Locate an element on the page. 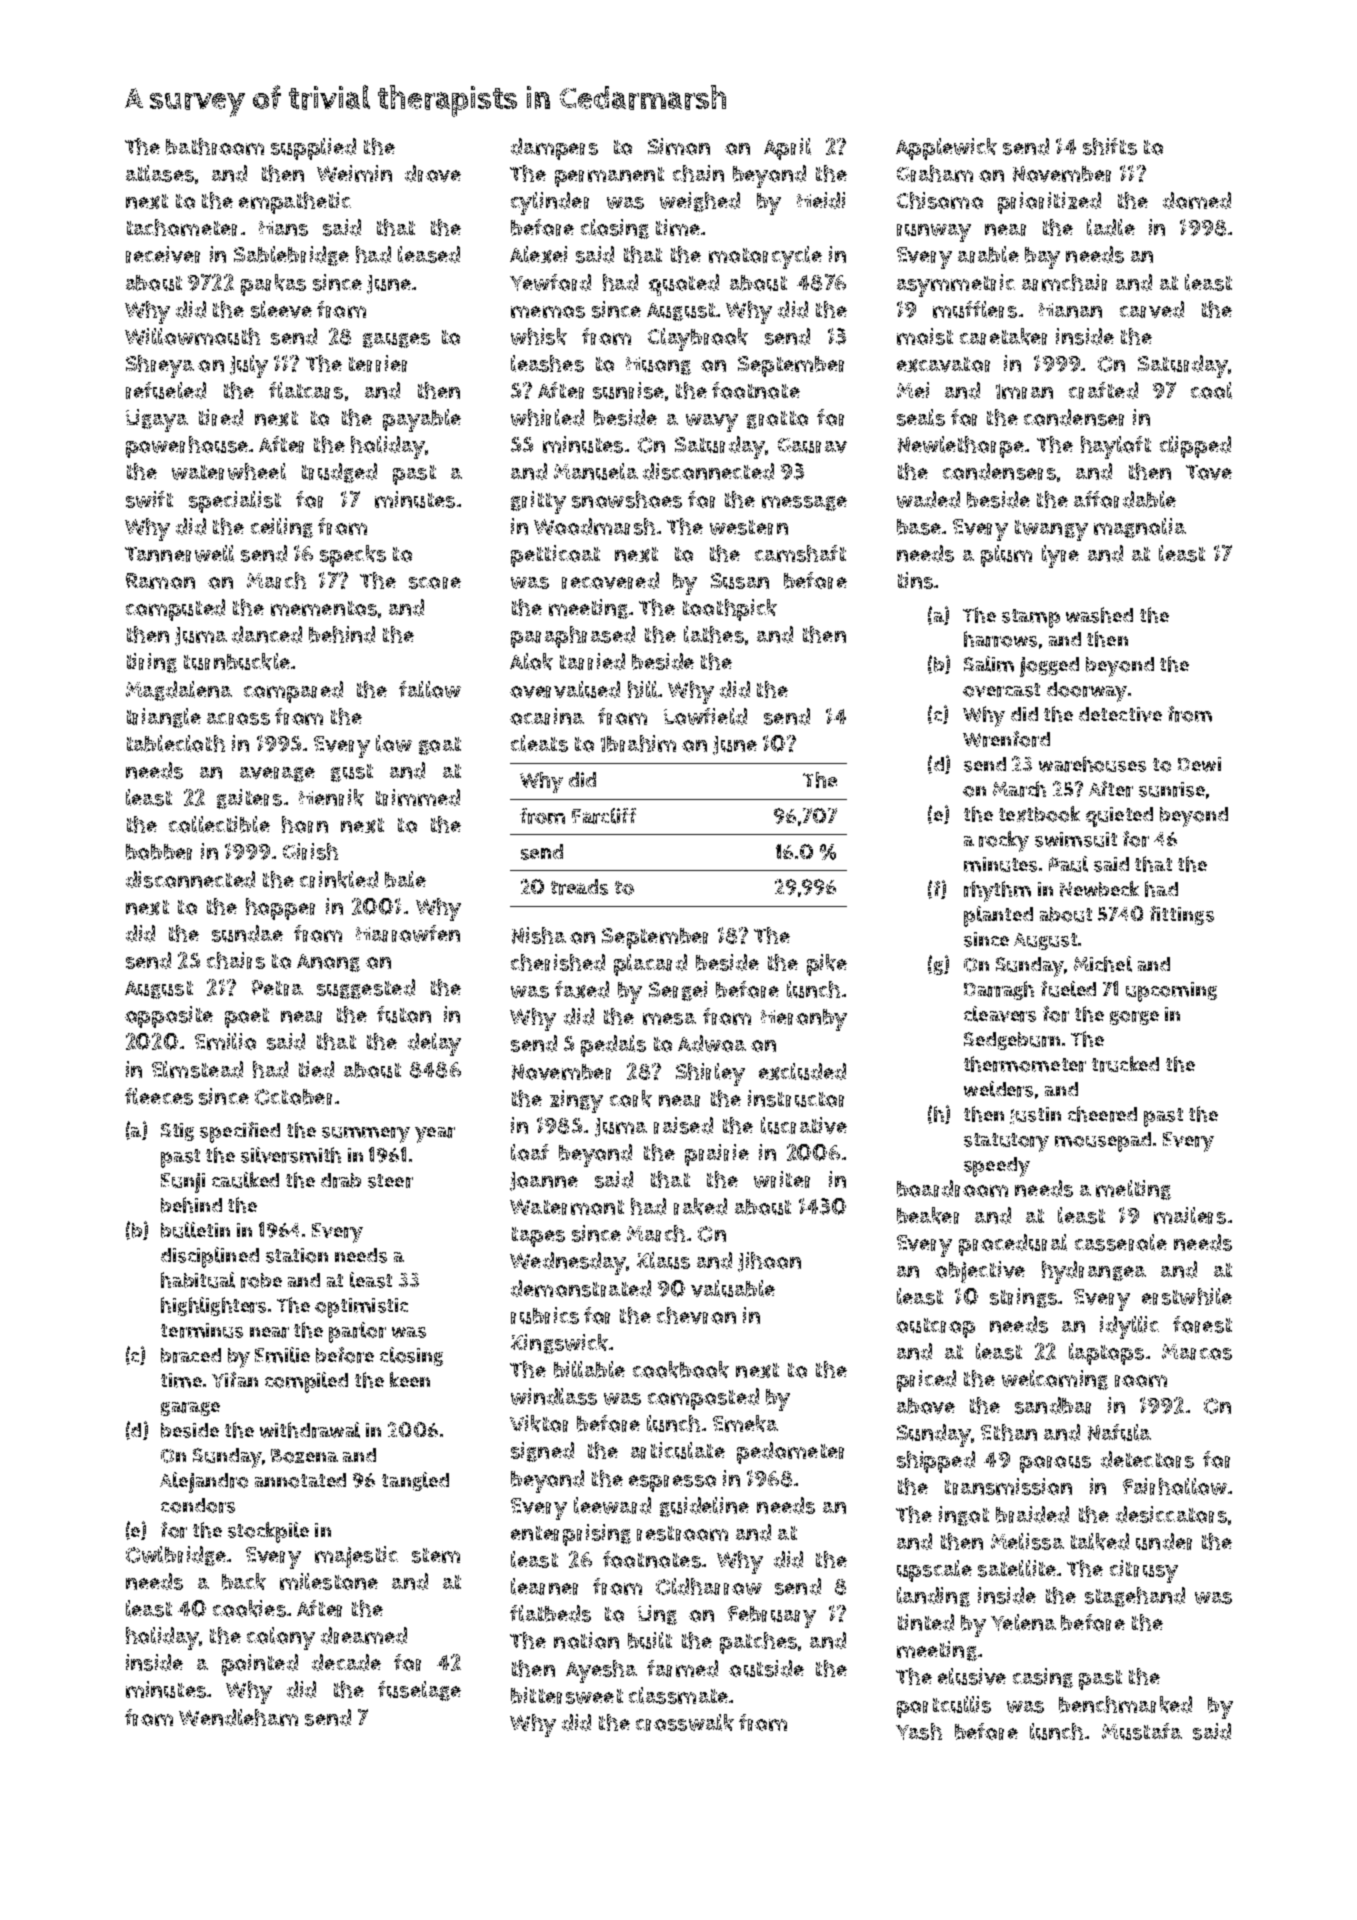 The height and width of the document is (1920, 1357). cherished is located at coordinates (558, 962).
